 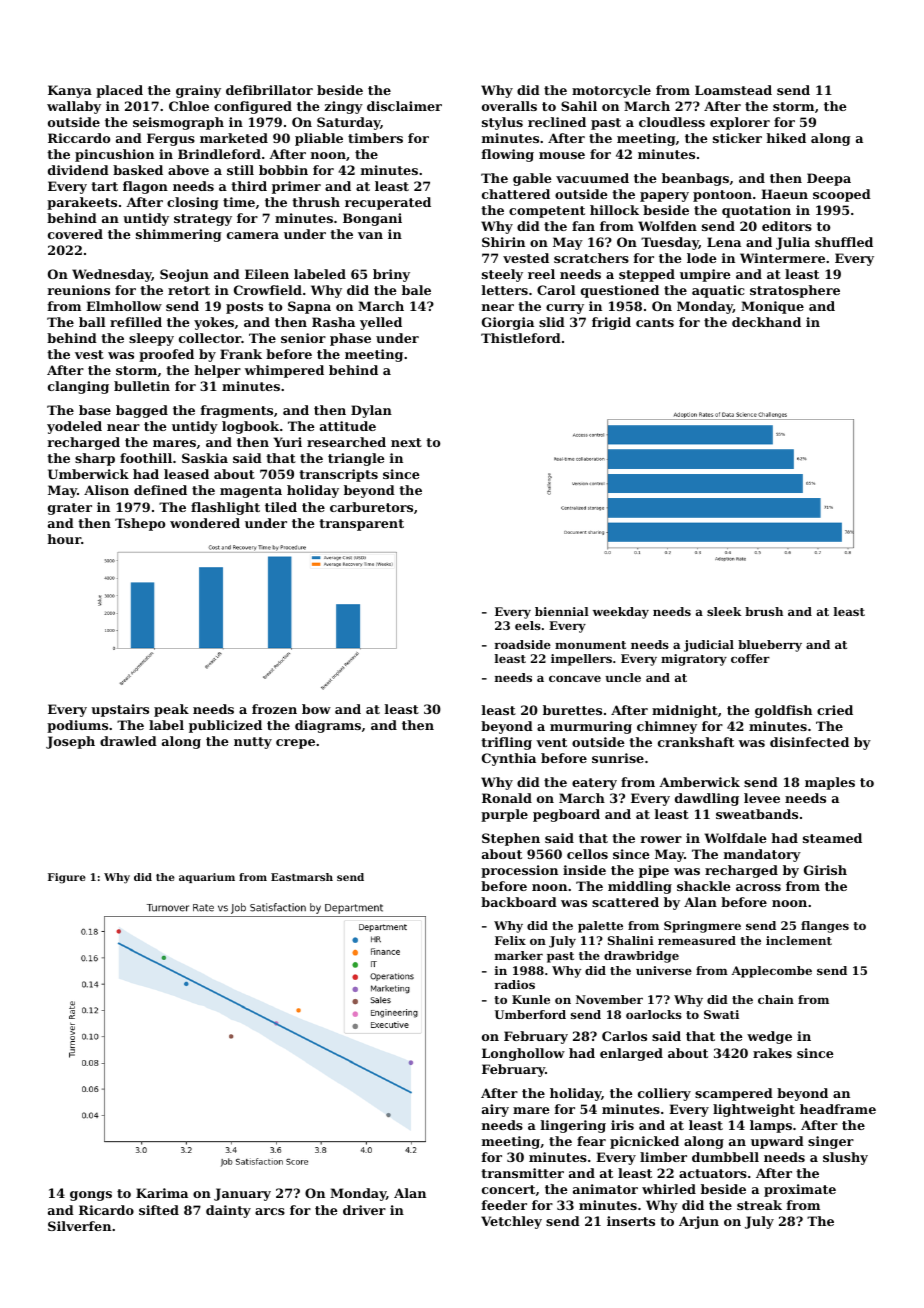 What do you see at coordinates (253, 235) in the screenshot?
I see `camera` at bounding box center [253, 235].
